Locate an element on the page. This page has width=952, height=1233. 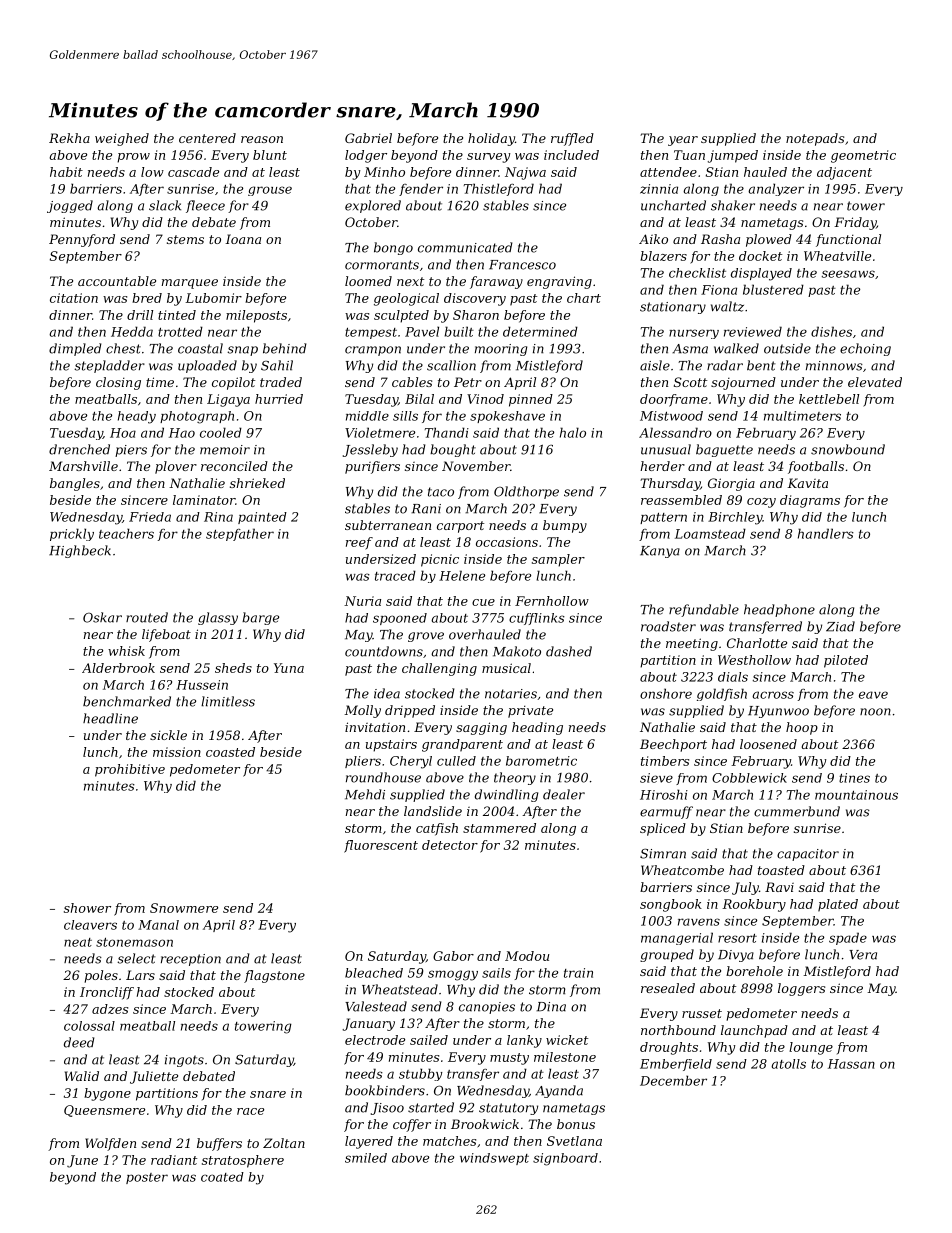
Rekha is located at coordinates (69, 138).
